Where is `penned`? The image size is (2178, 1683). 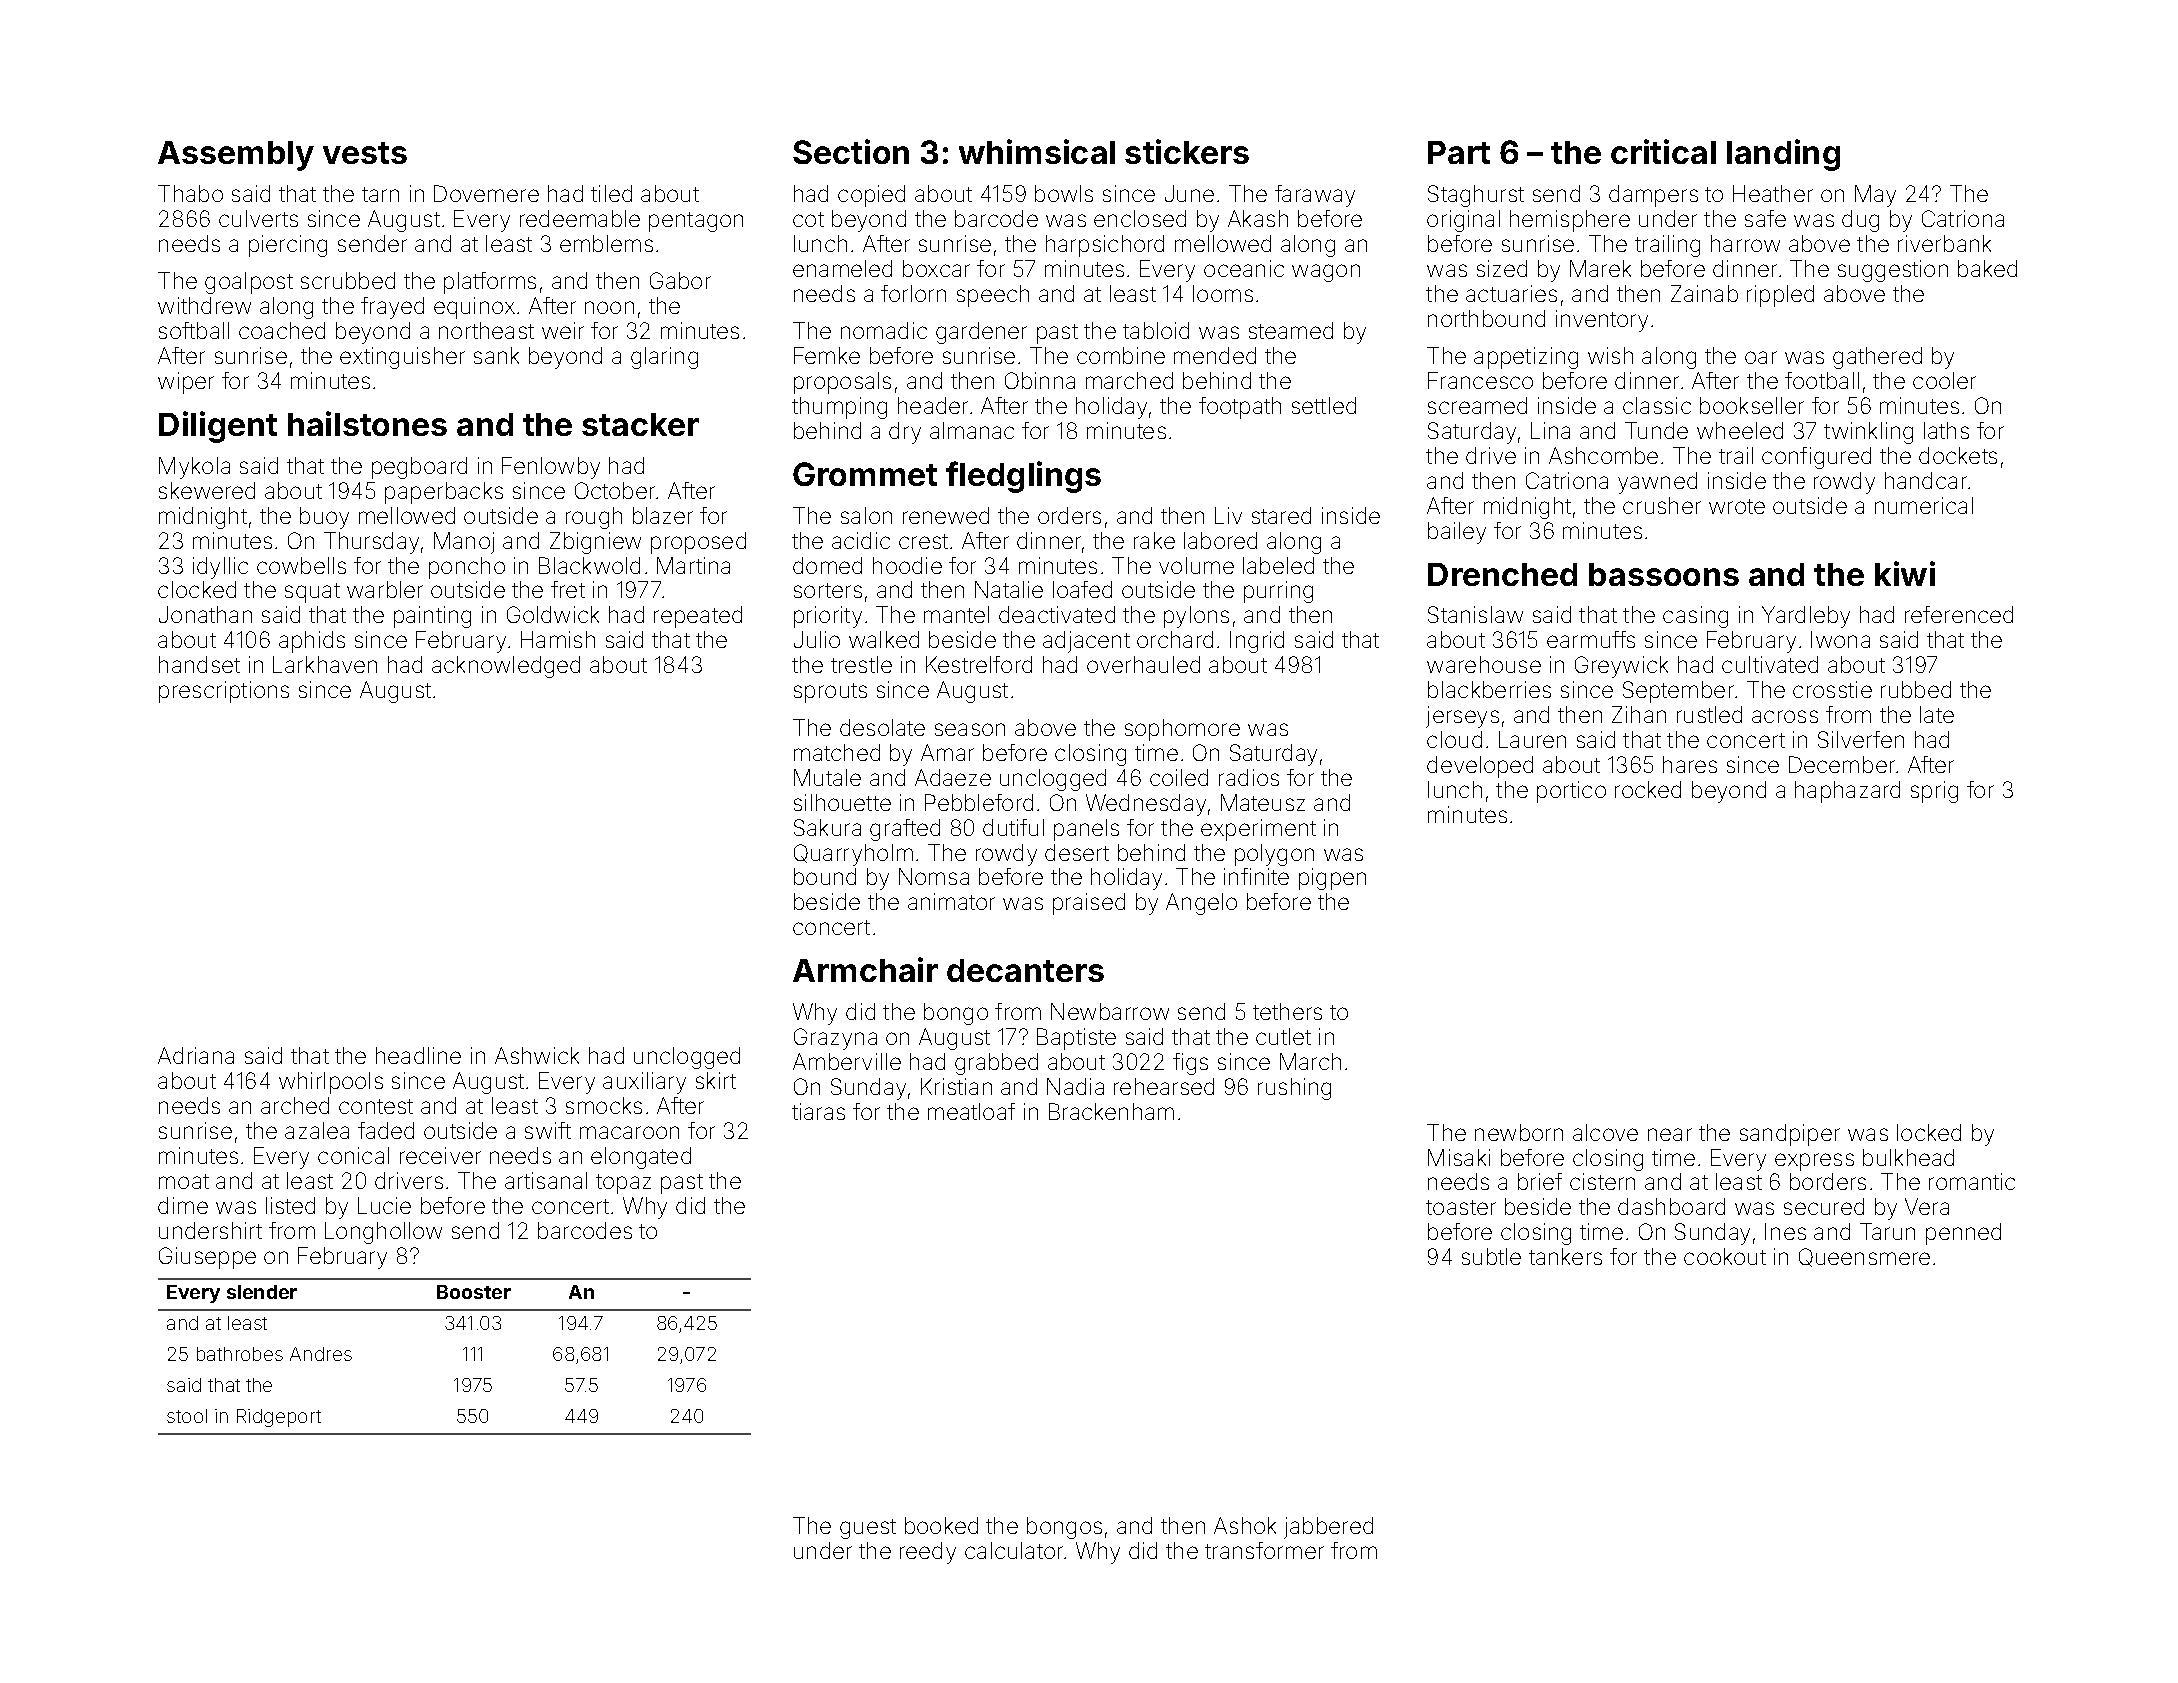 penned is located at coordinates (1963, 1234).
